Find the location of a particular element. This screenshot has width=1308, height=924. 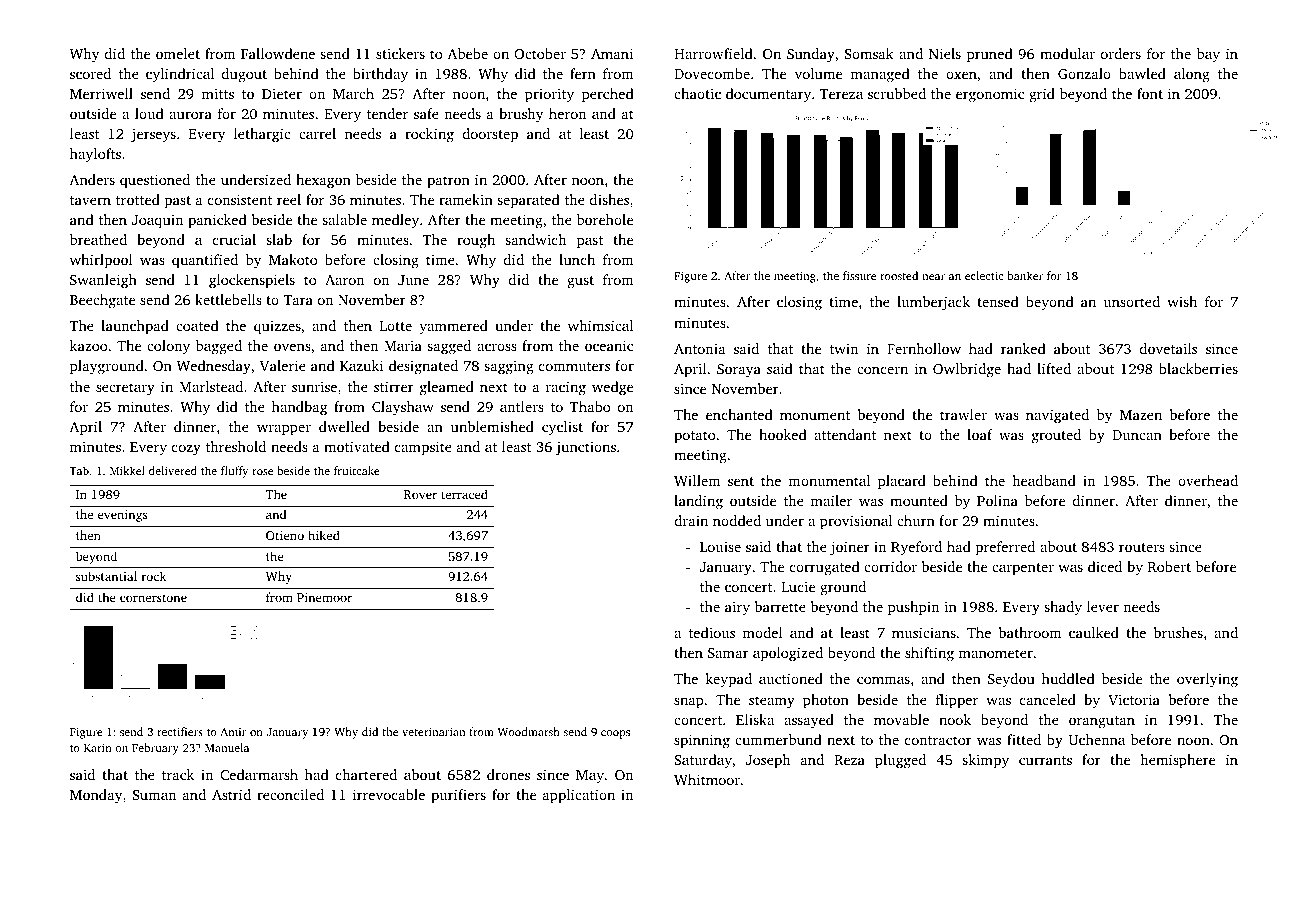

tender is located at coordinates (387, 113).
